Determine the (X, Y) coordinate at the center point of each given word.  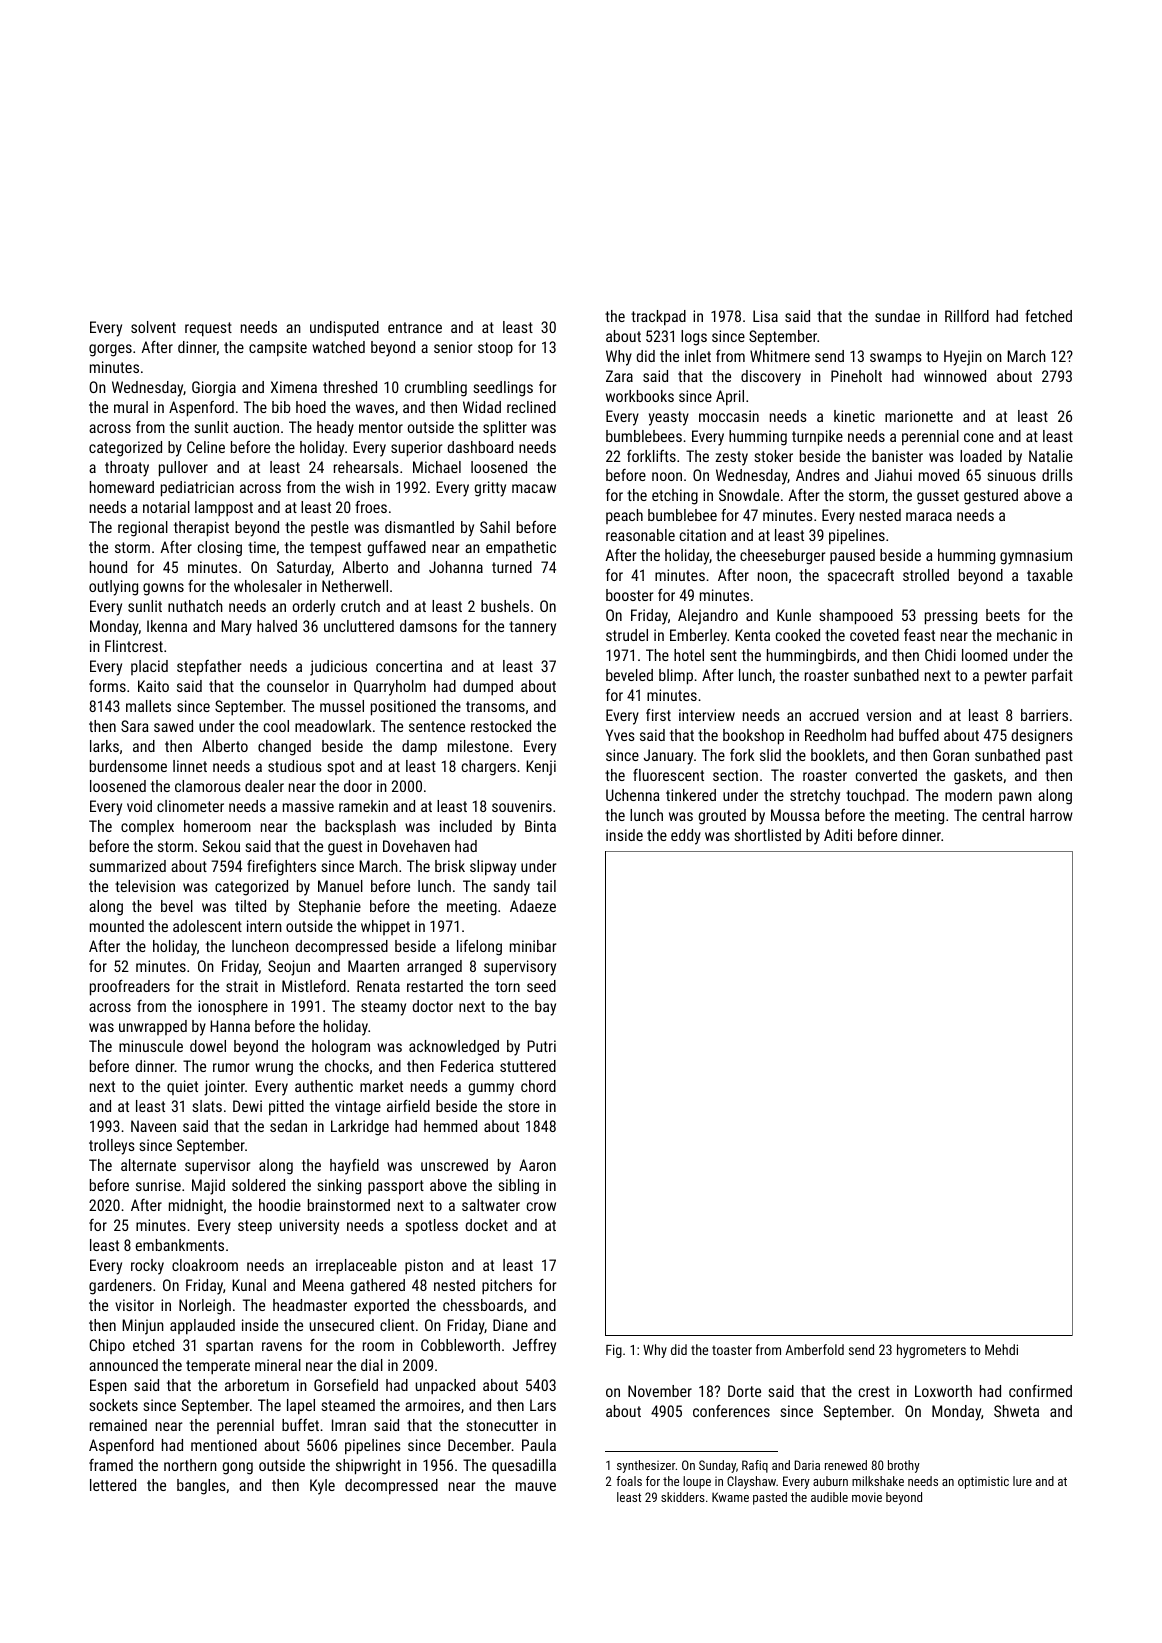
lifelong (479, 948)
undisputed (344, 329)
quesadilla (524, 1467)
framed (111, 1465)
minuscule (151, 1046)
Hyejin (963, 358)
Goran (951, 755)
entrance (415, 327)
